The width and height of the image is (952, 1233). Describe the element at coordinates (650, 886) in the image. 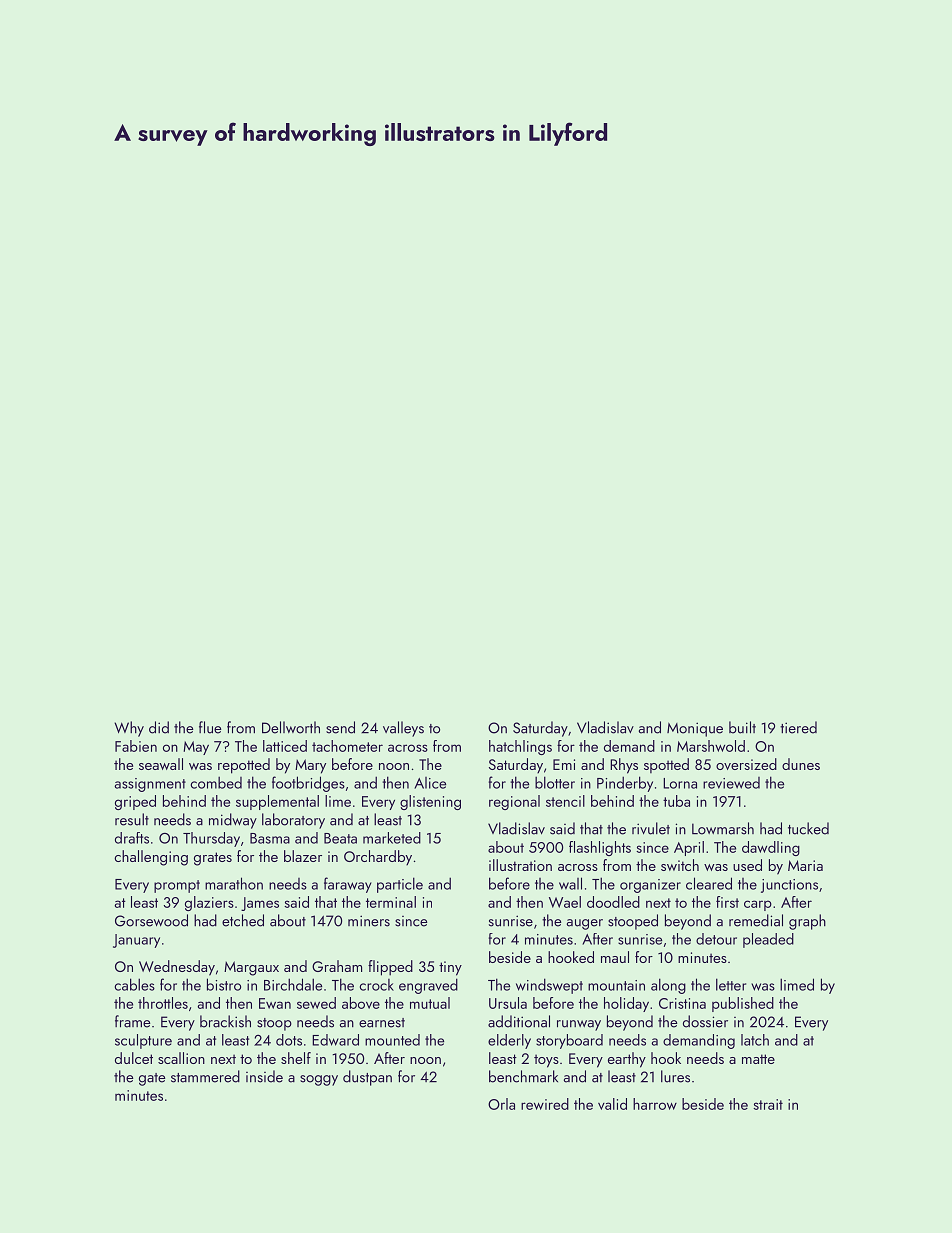

I see `organizer` at that location.
